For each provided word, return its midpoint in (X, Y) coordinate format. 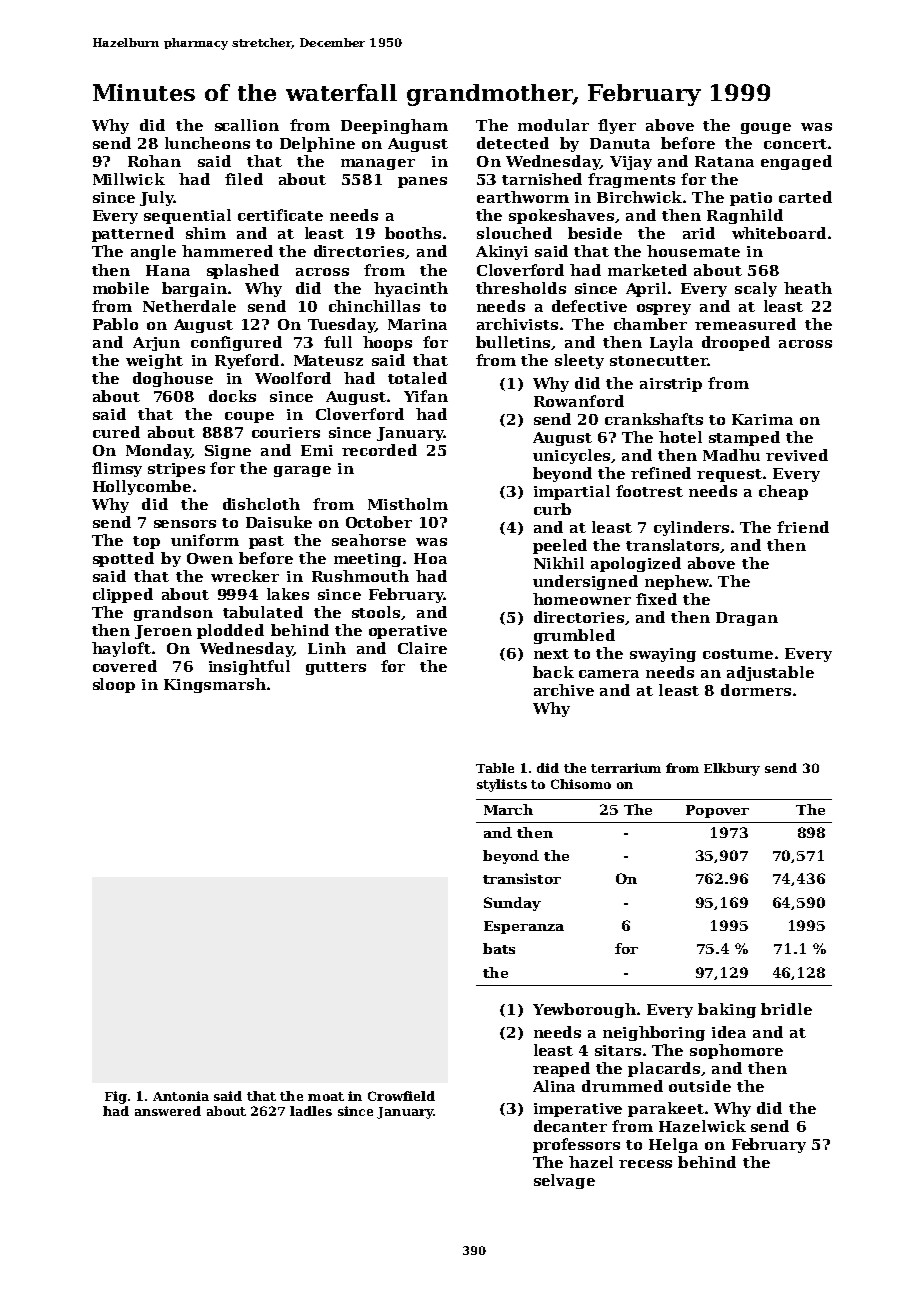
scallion (247, 125)
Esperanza (524, 927)
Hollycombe (142, 487)
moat (326, 1096)
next (551, 654)
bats (499, 948)
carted (805, 197)
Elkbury (732, 769)
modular (553, 125)
